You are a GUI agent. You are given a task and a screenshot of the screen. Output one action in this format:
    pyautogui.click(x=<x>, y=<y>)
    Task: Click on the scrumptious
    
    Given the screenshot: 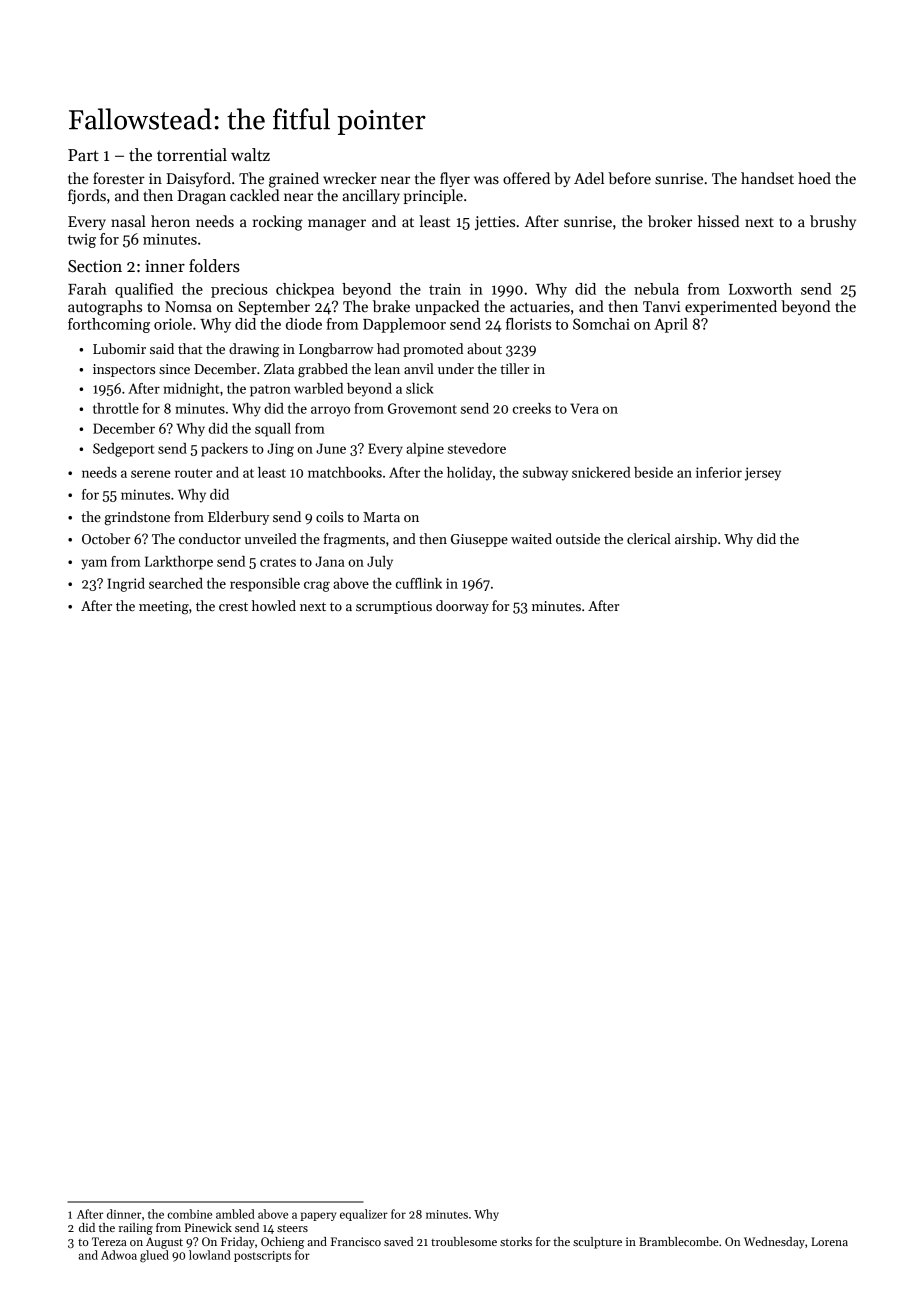 What is the action you would take?
    pyautogui.click(x=394, y=607)
